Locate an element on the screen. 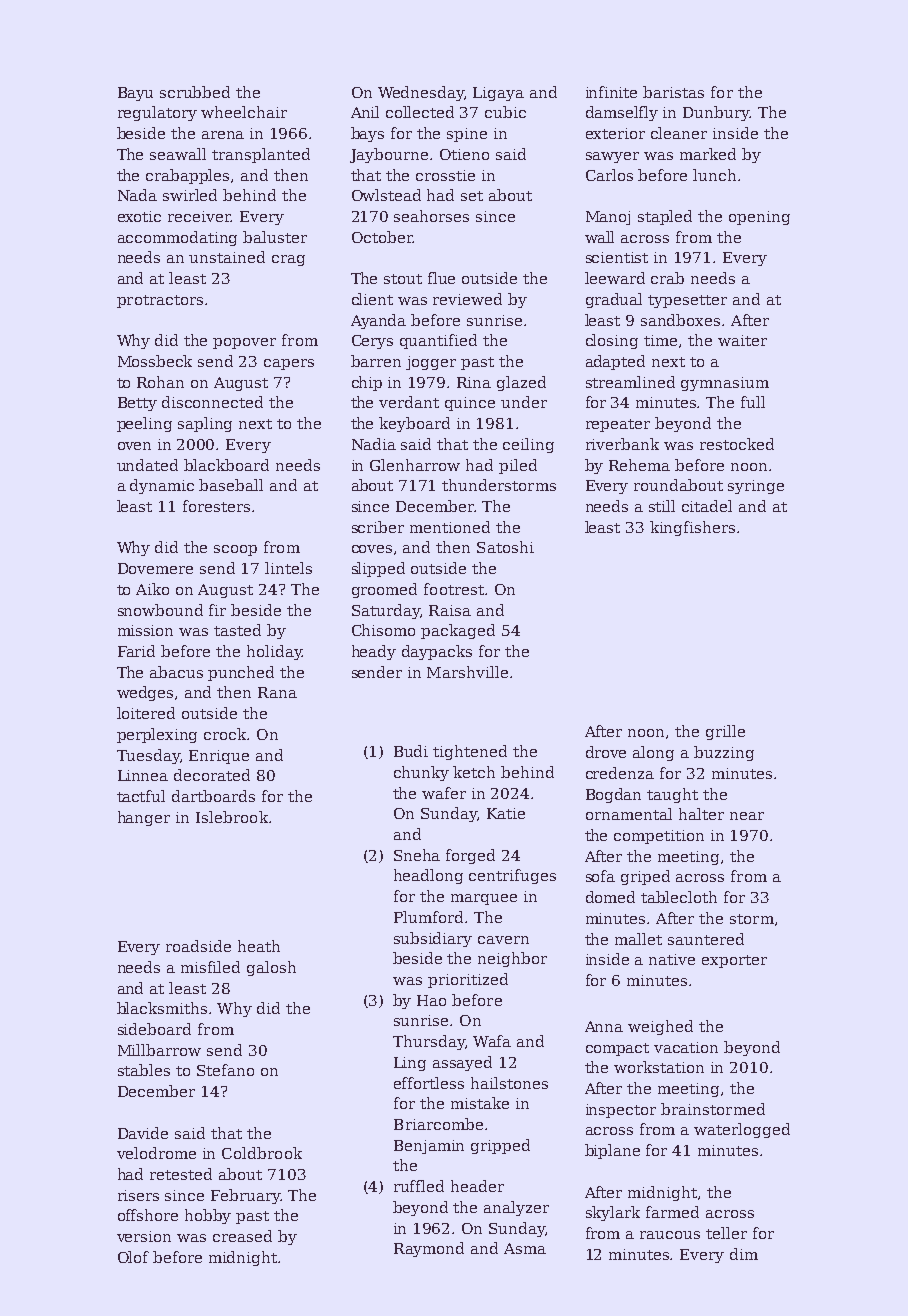  ruffled is located at coordinates (419, 1186).
